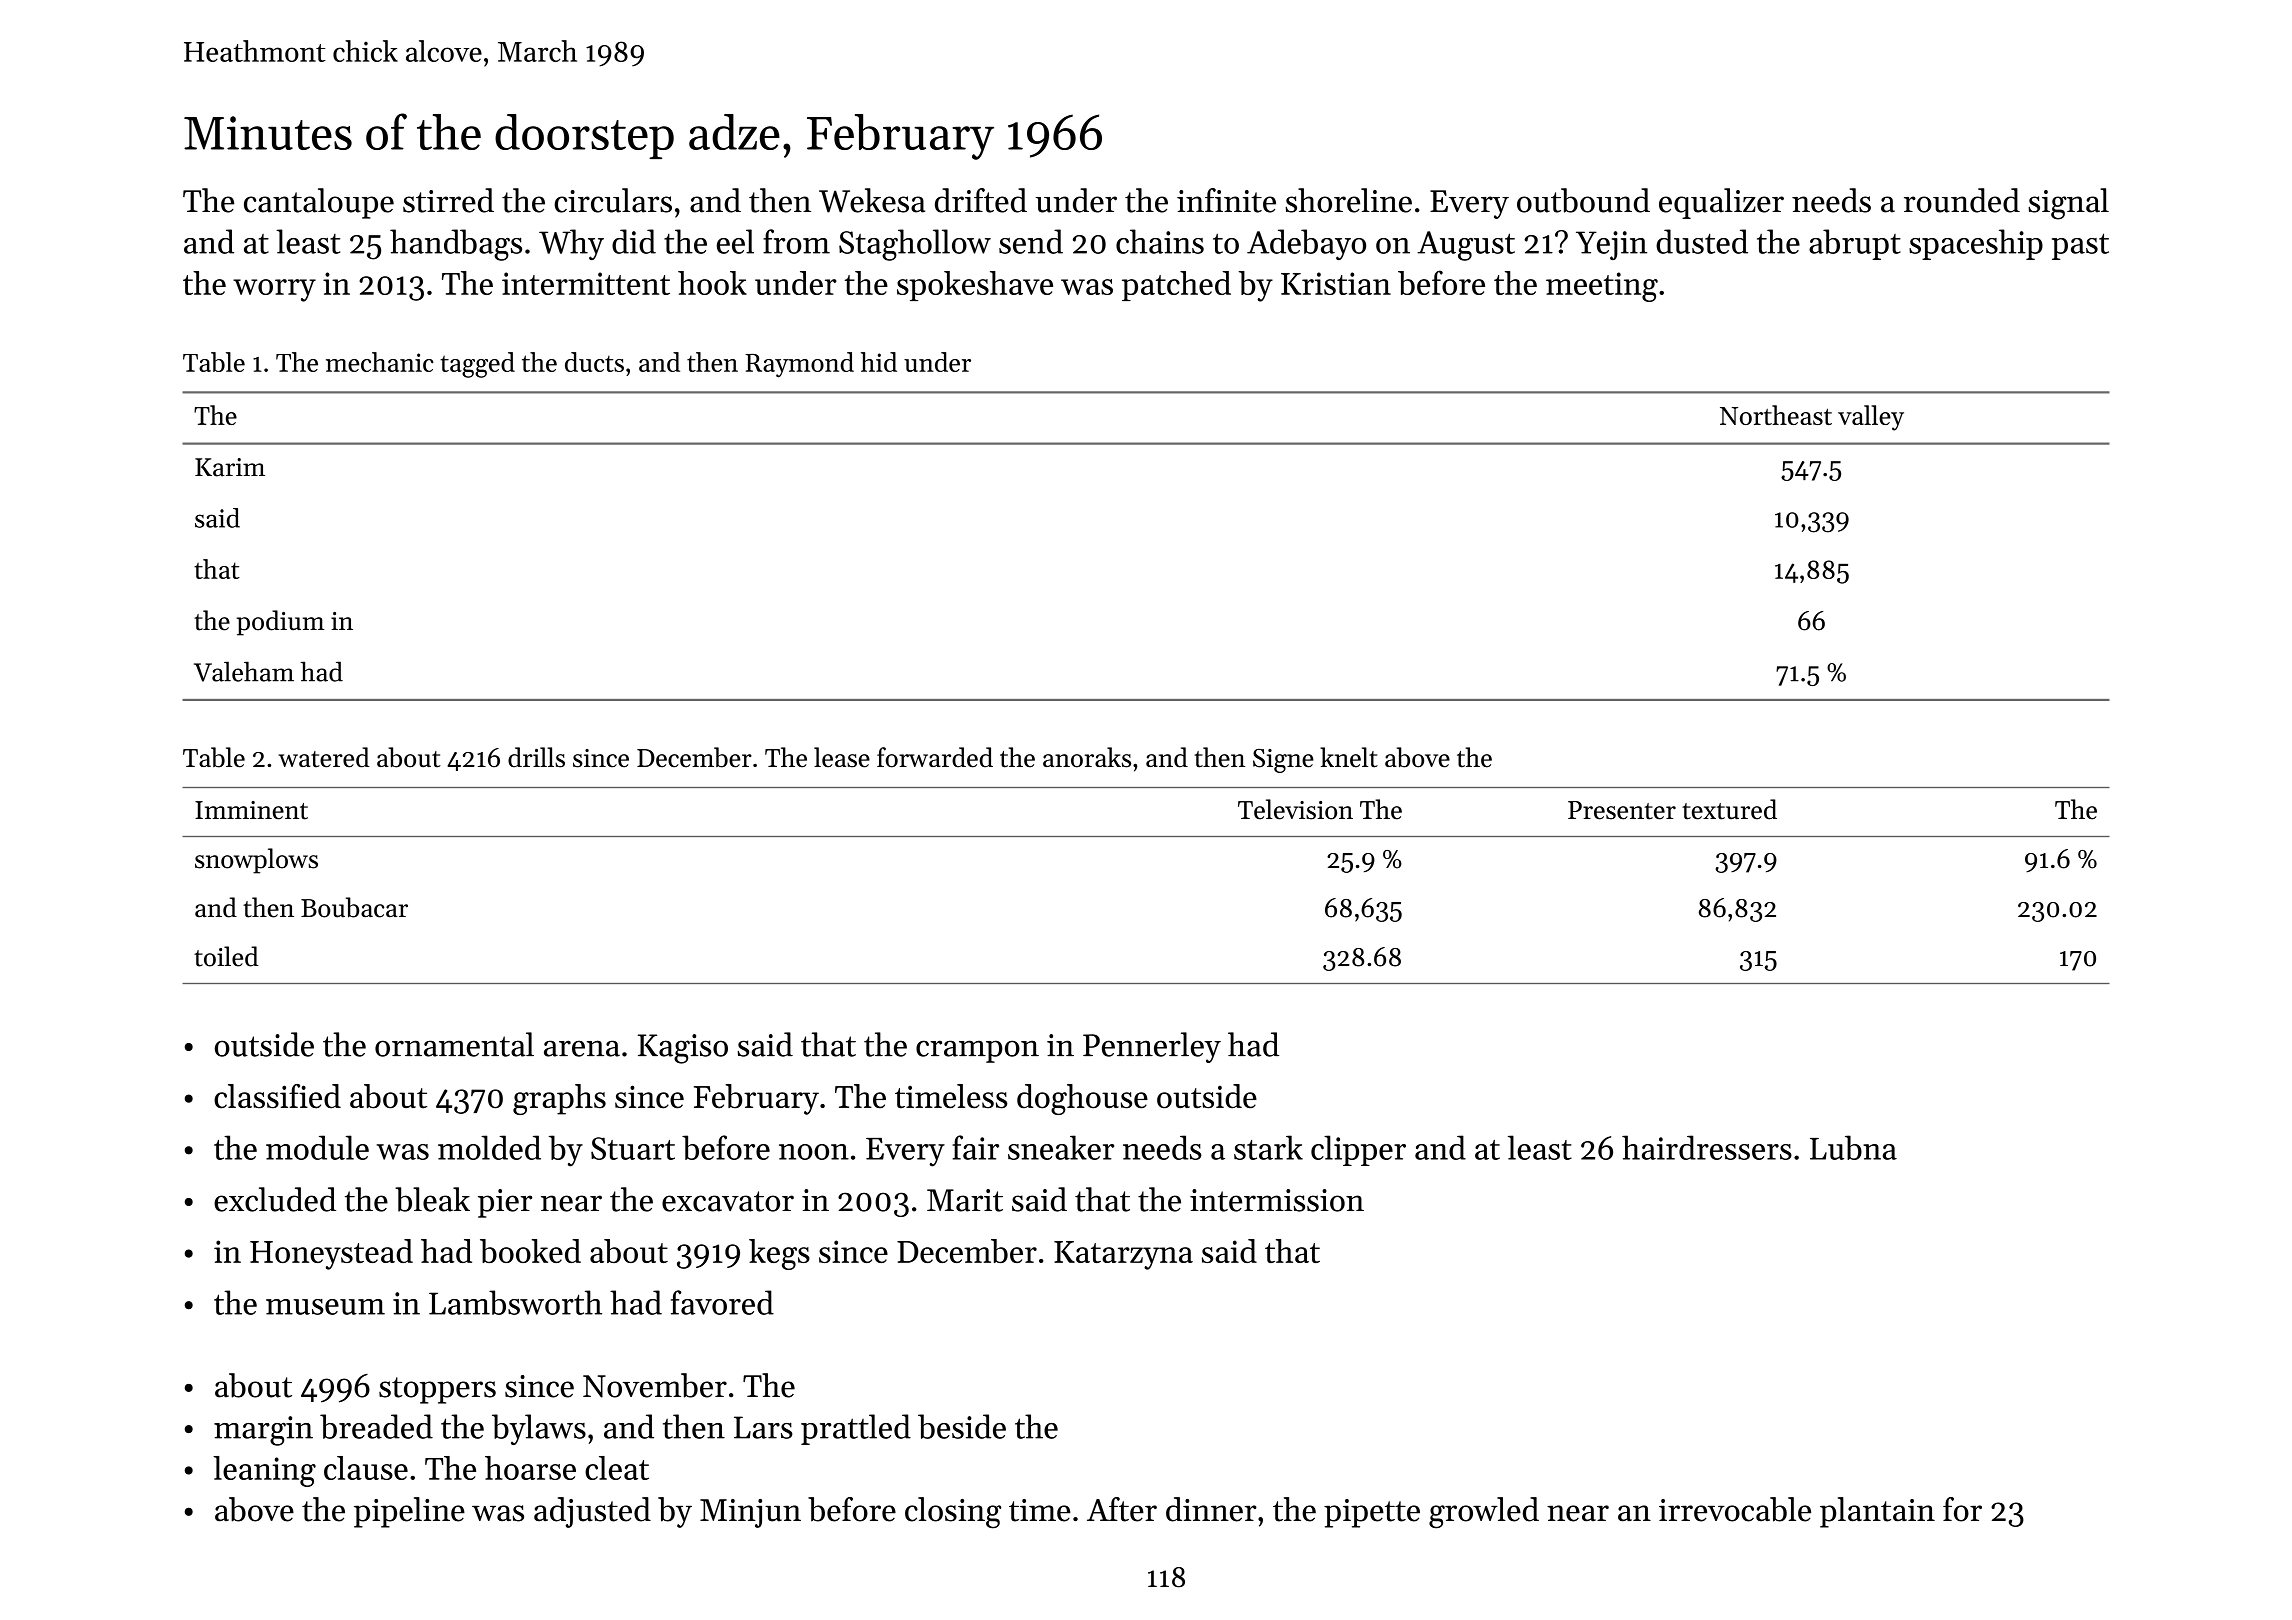  I want to click on clipper, so click(1358, 1150).
